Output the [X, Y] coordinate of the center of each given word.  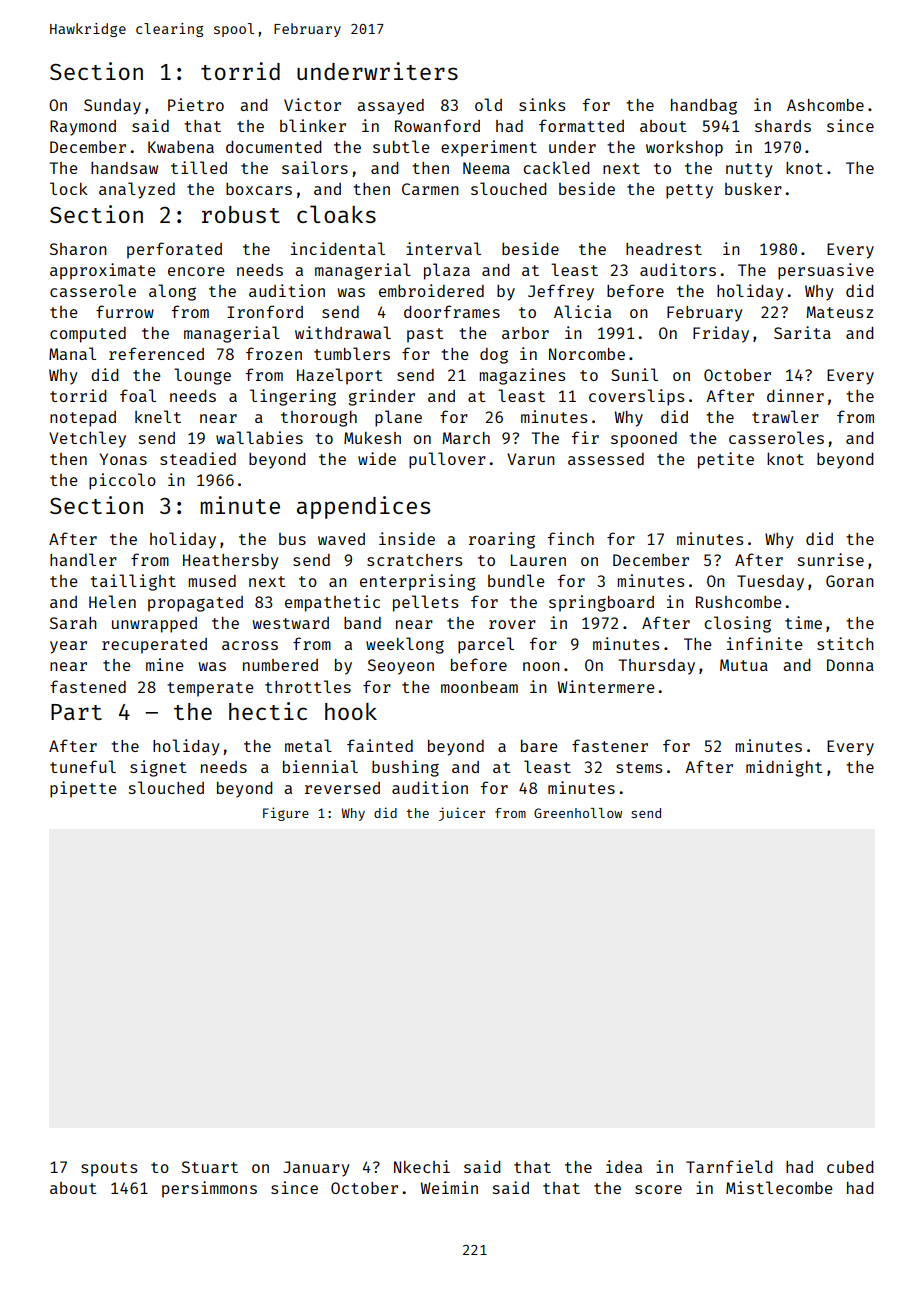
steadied [198, 458]
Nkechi [422, 1166]
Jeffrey [561, 292]
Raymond [83, 128]
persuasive [826, 271]
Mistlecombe [779, 1187]
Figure [286, 814]
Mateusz [840, 312]
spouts [109, 1169]
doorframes [452, 311]
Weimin [449, 1187]
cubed [850, 1167]
